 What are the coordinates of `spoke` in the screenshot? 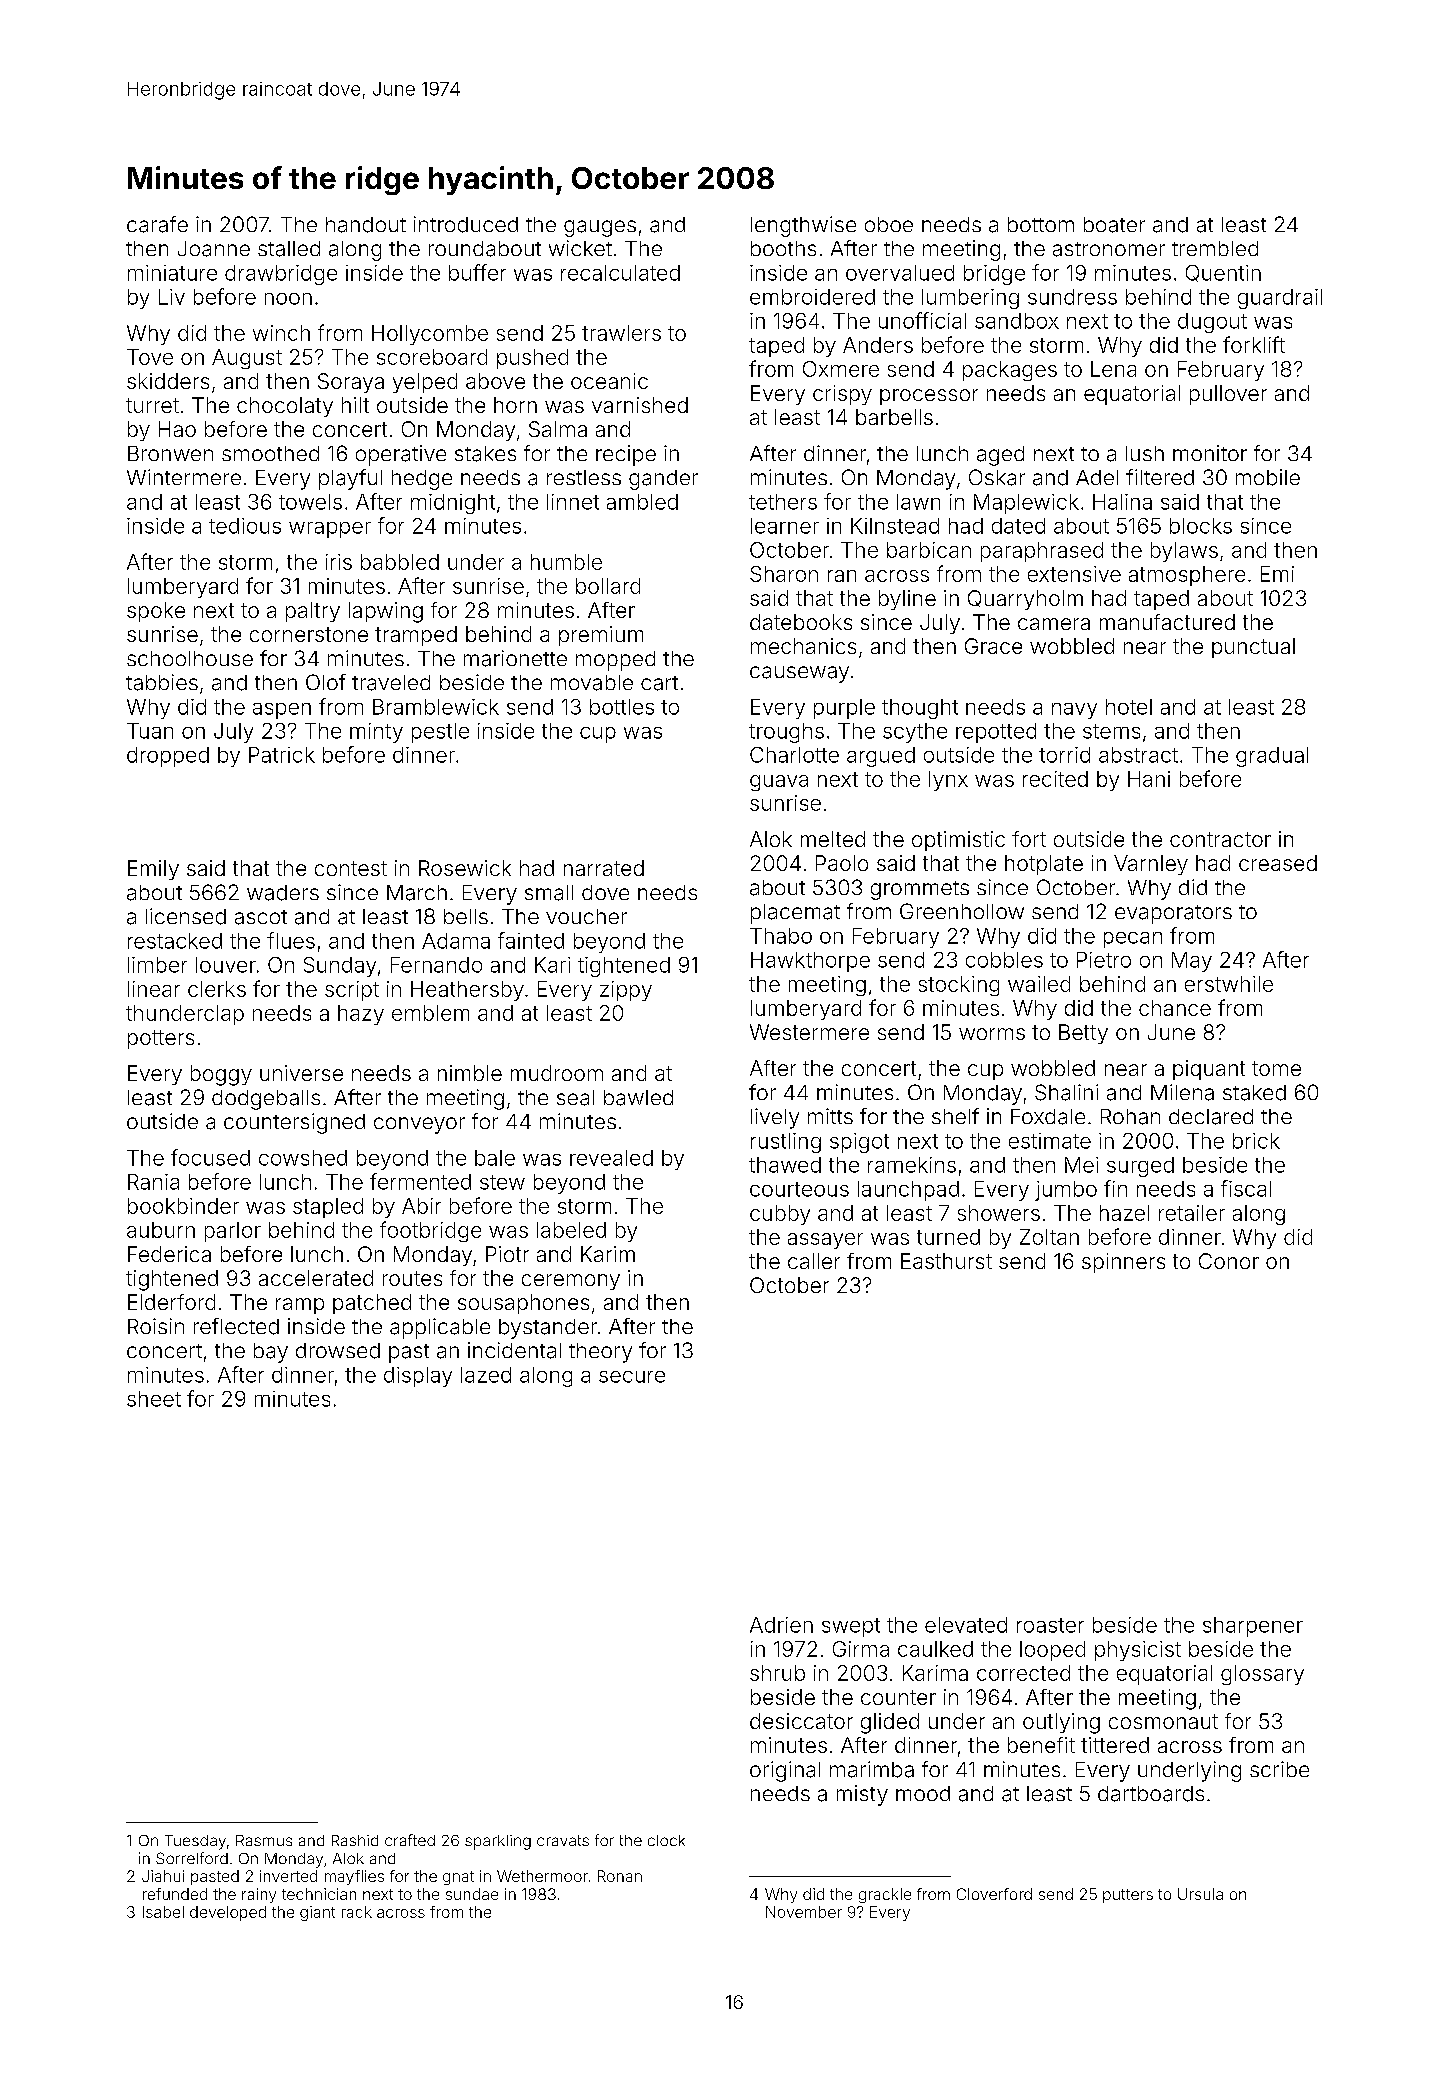 It's located at (156, 612).
